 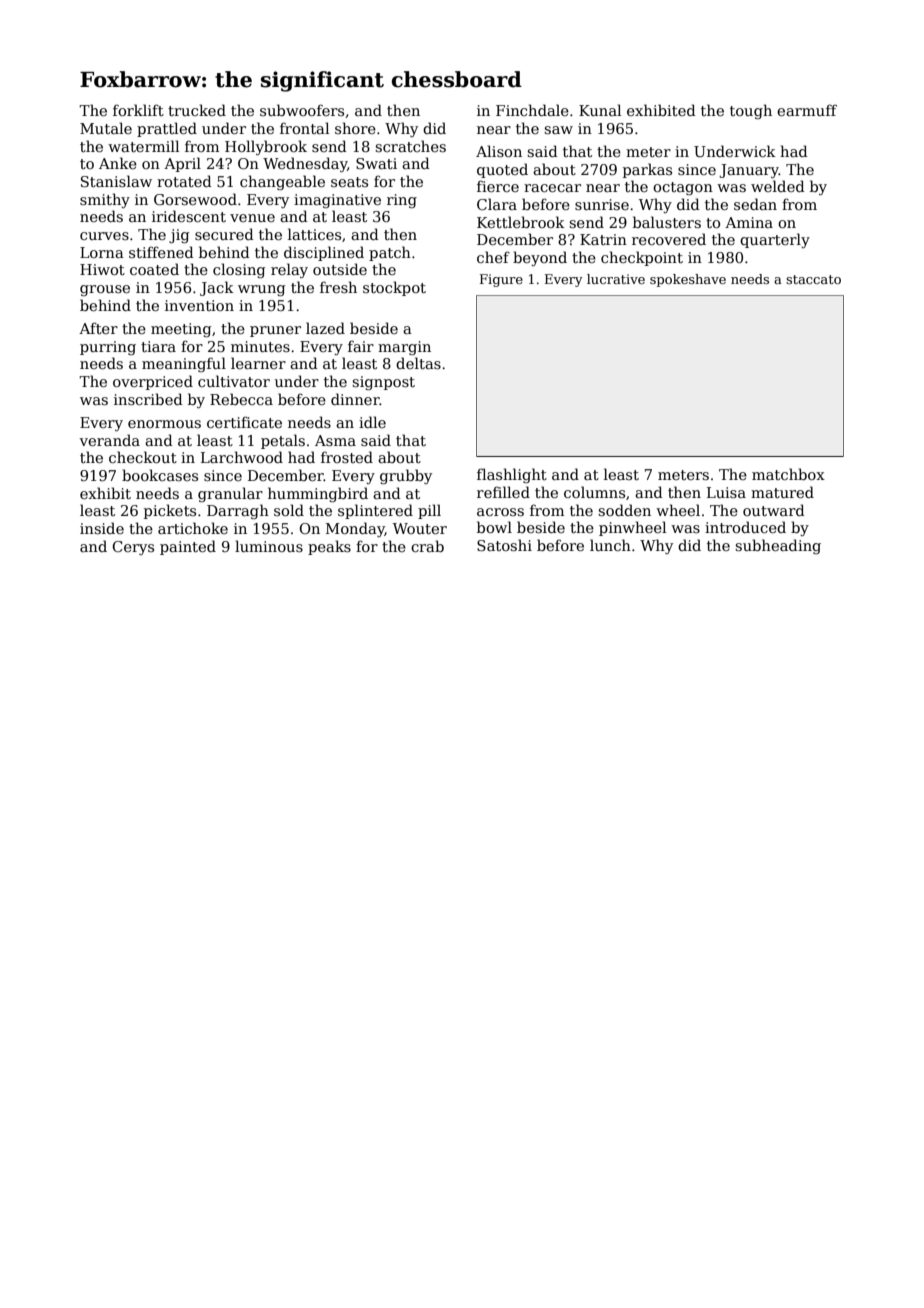 What do you see at coordinates (512, 475) in the document?
I see `flashlight` at bounding box center [512, 475].
